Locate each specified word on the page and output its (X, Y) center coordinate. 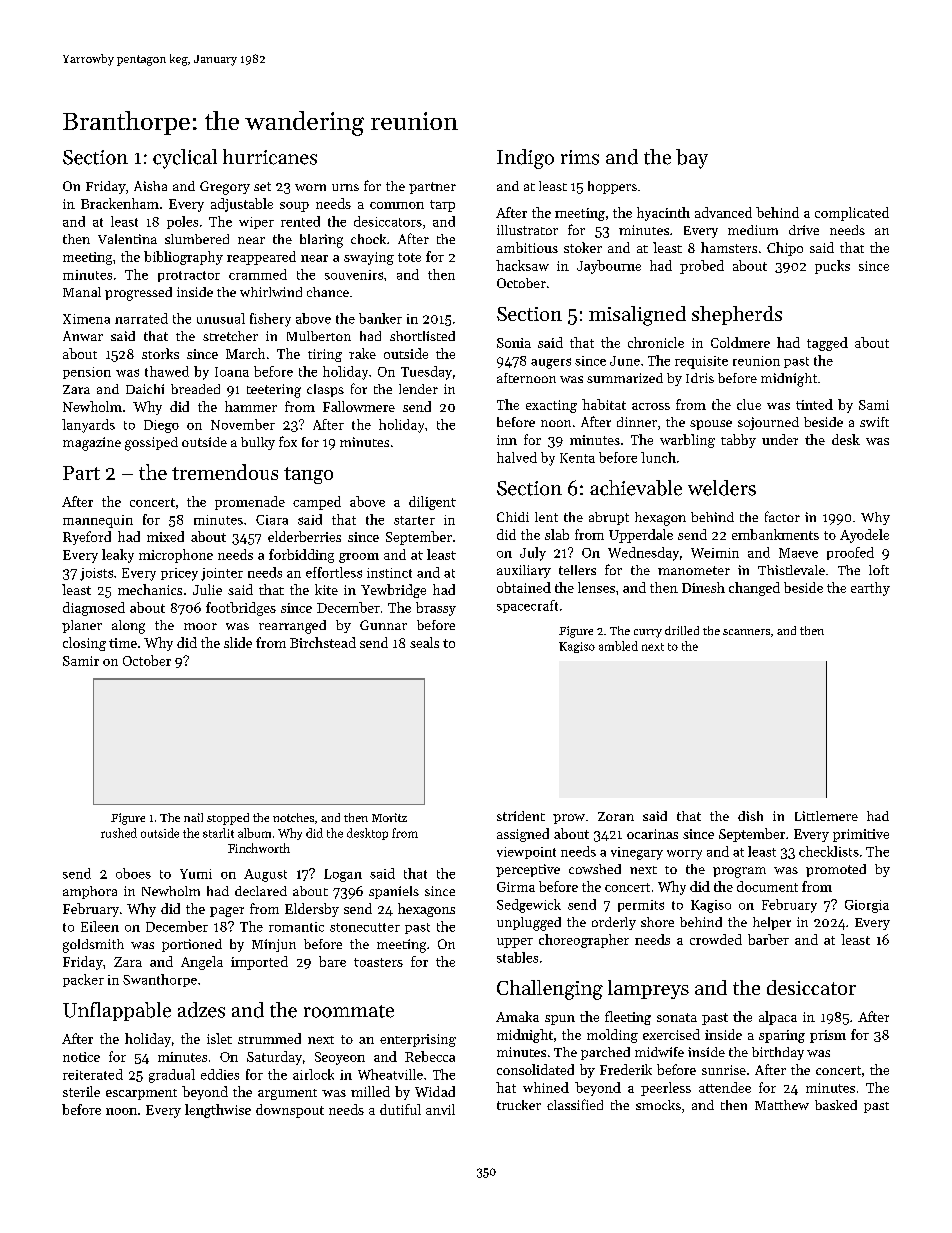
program (739, 872)
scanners (746, 632)
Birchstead (323, 642)
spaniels (394, 892)
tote (409, 257)
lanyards (88, 426)
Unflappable (117, 1011)
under (780, 439)
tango (308, 475)
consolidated (535, 1069)
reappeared (261, 258)
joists (96, 574)
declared (261, 891)
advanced (723, 212)
